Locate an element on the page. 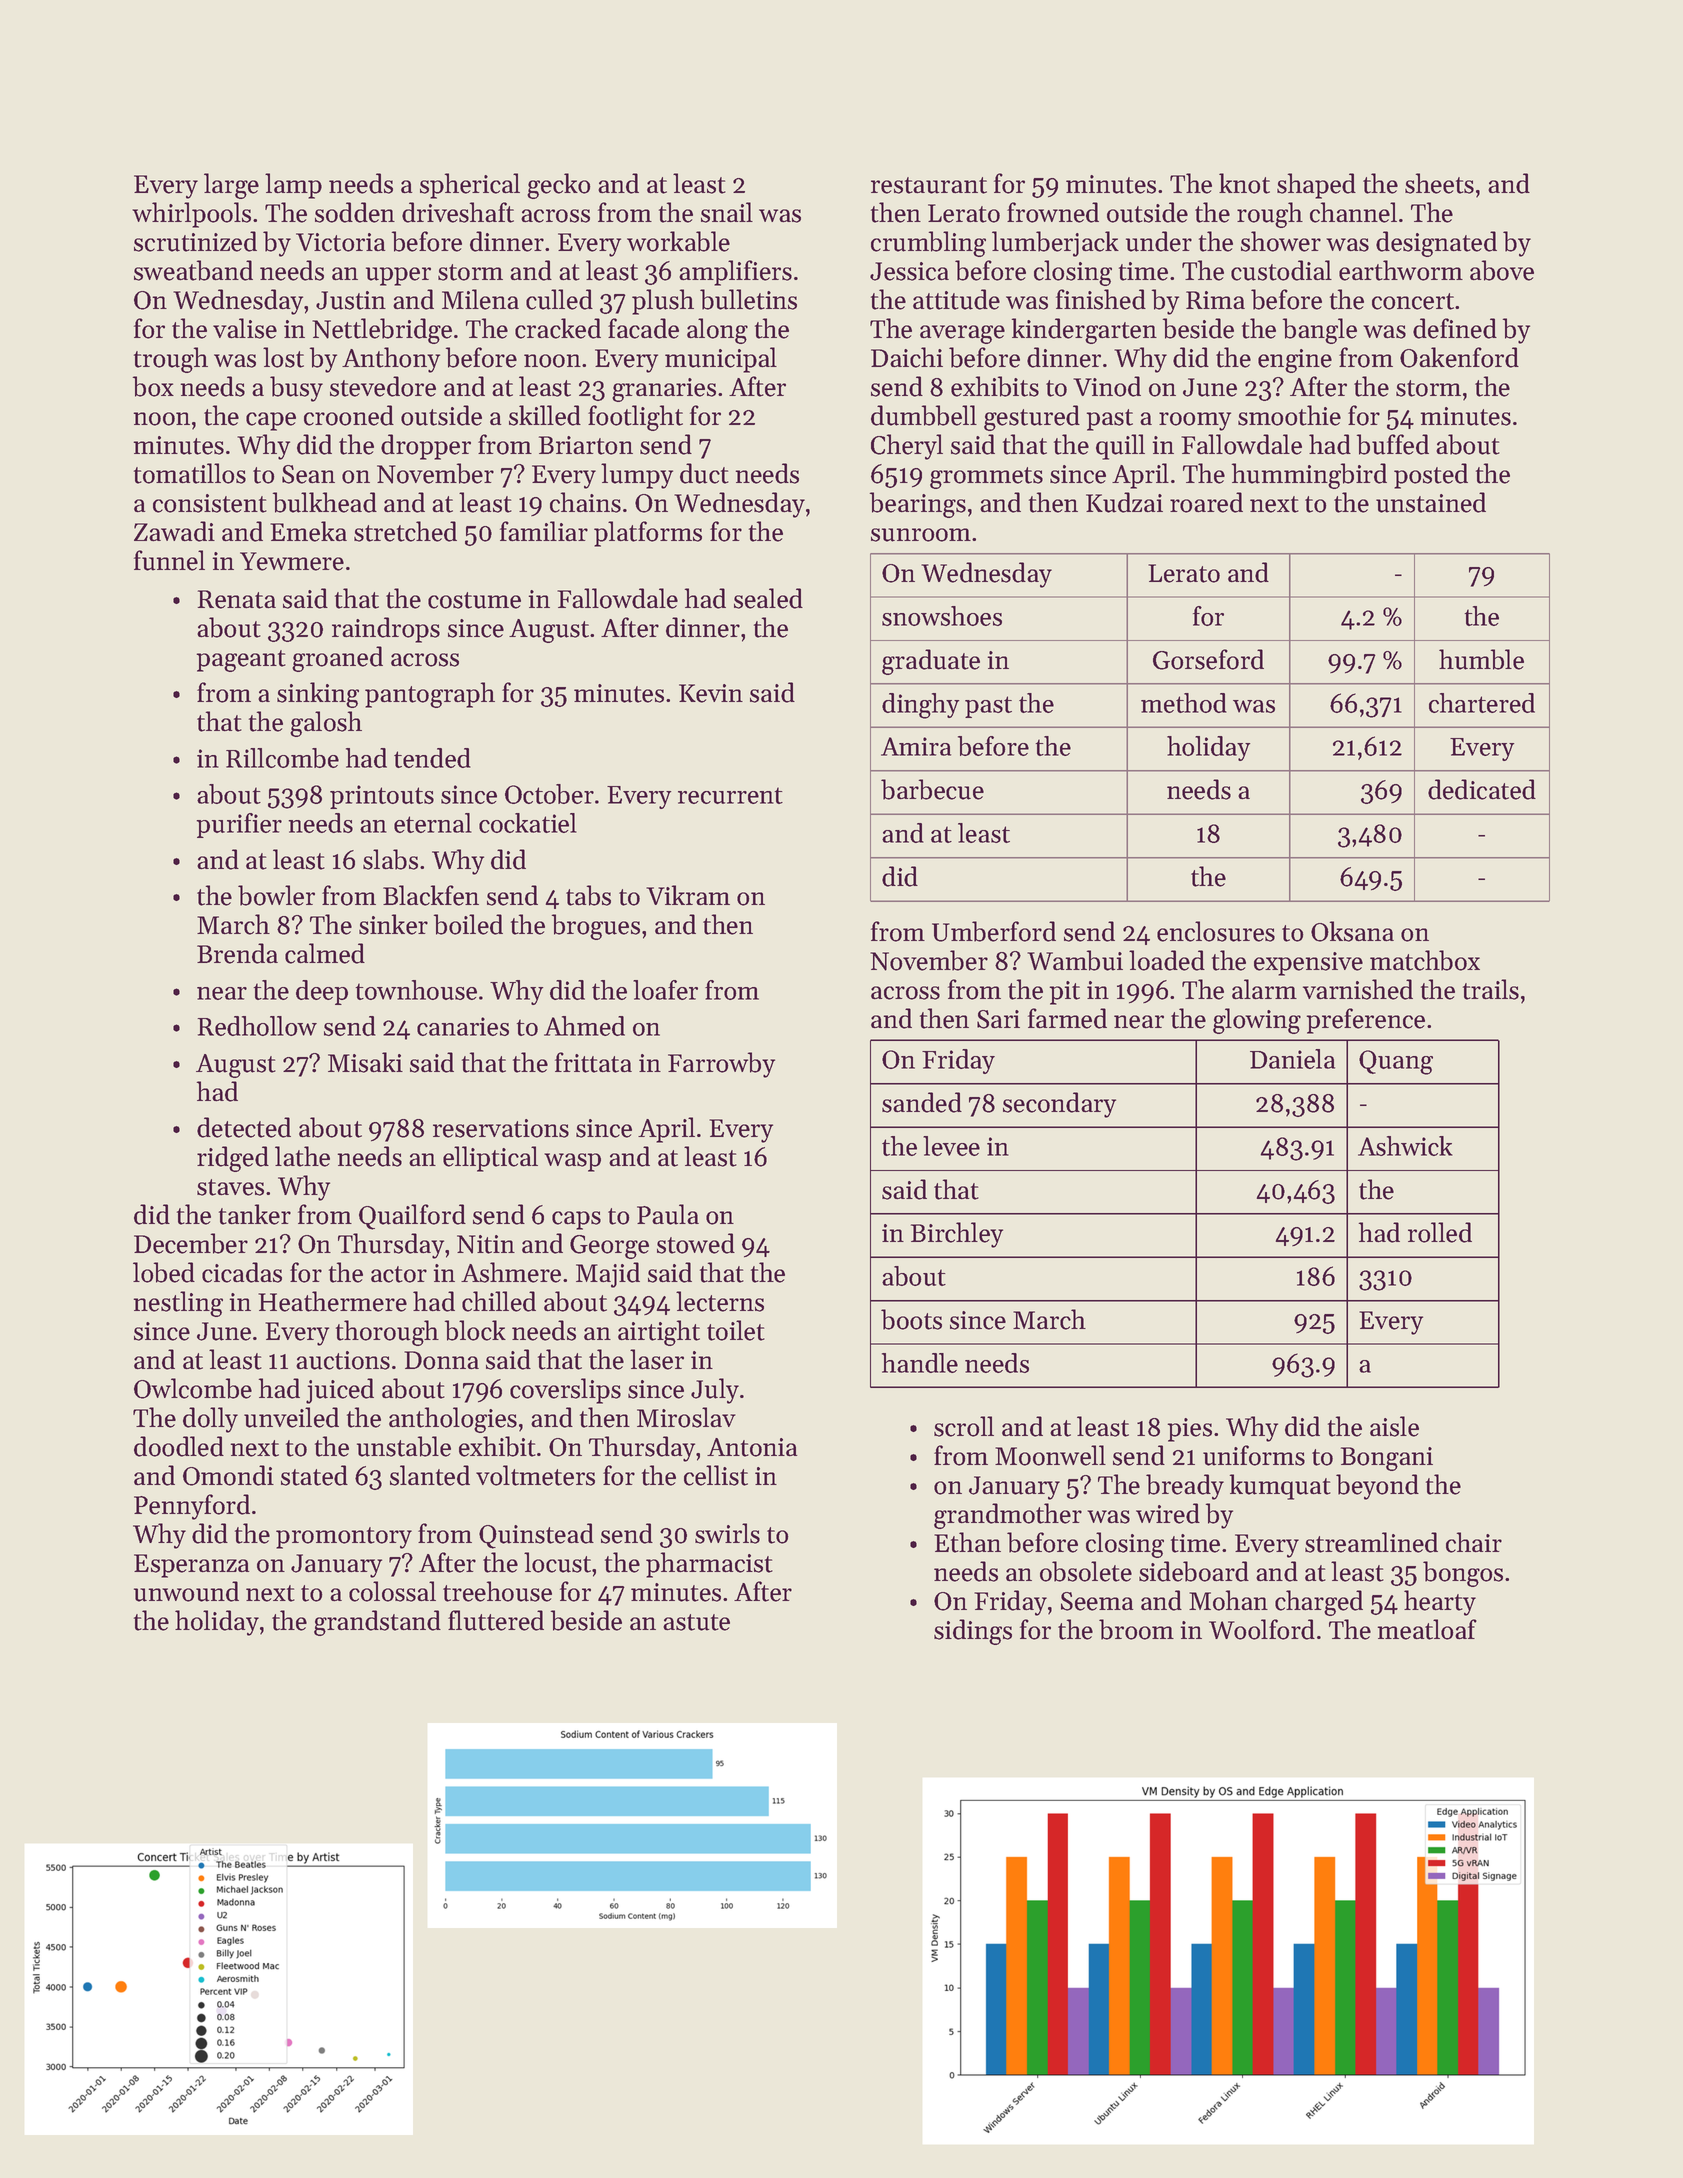 The width and height of the page is (1683, 2178). grandstand is located at coordinates (377, 1623).
